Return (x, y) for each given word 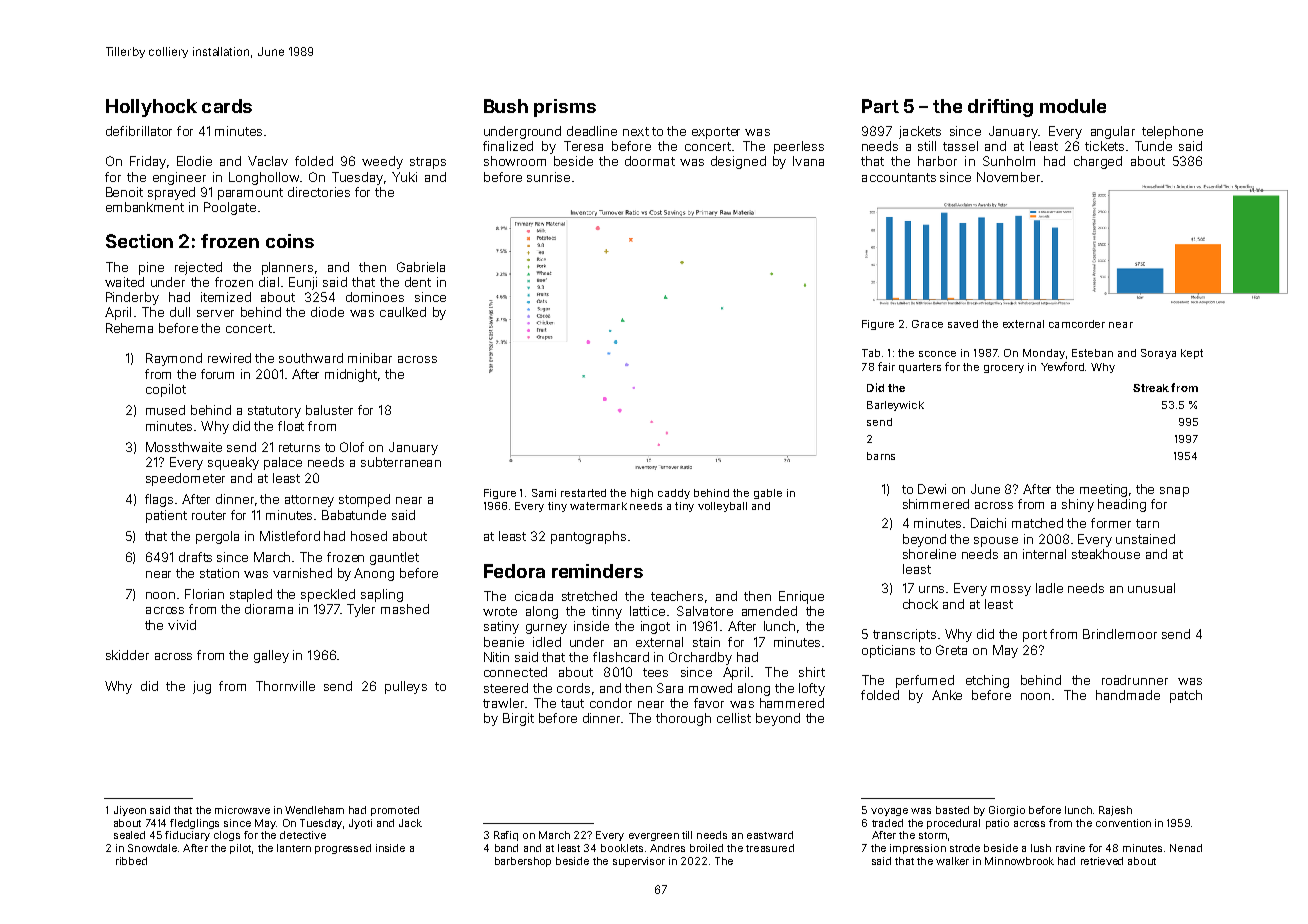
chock (920, 604)
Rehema (129, 328)
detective (303, 835)
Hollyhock (151, 108)
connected (515, 672)
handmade (1128, 695)
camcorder (1077, 324)
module (1073, 106)
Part (880, 106)
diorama (269, 609)
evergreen (654, 837)
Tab (871, 353)
